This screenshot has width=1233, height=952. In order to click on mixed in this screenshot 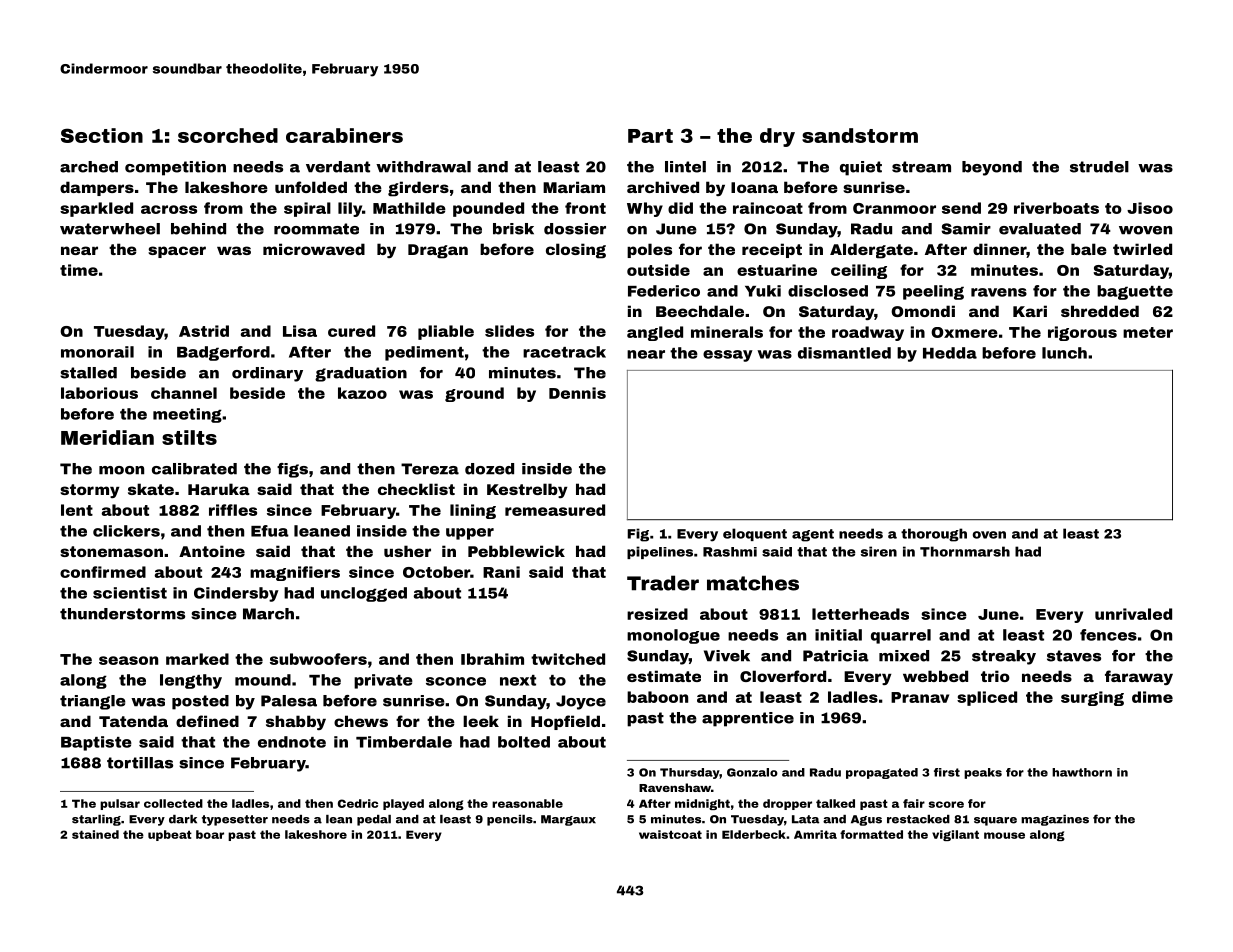, I will do `click(904, 656)`.
